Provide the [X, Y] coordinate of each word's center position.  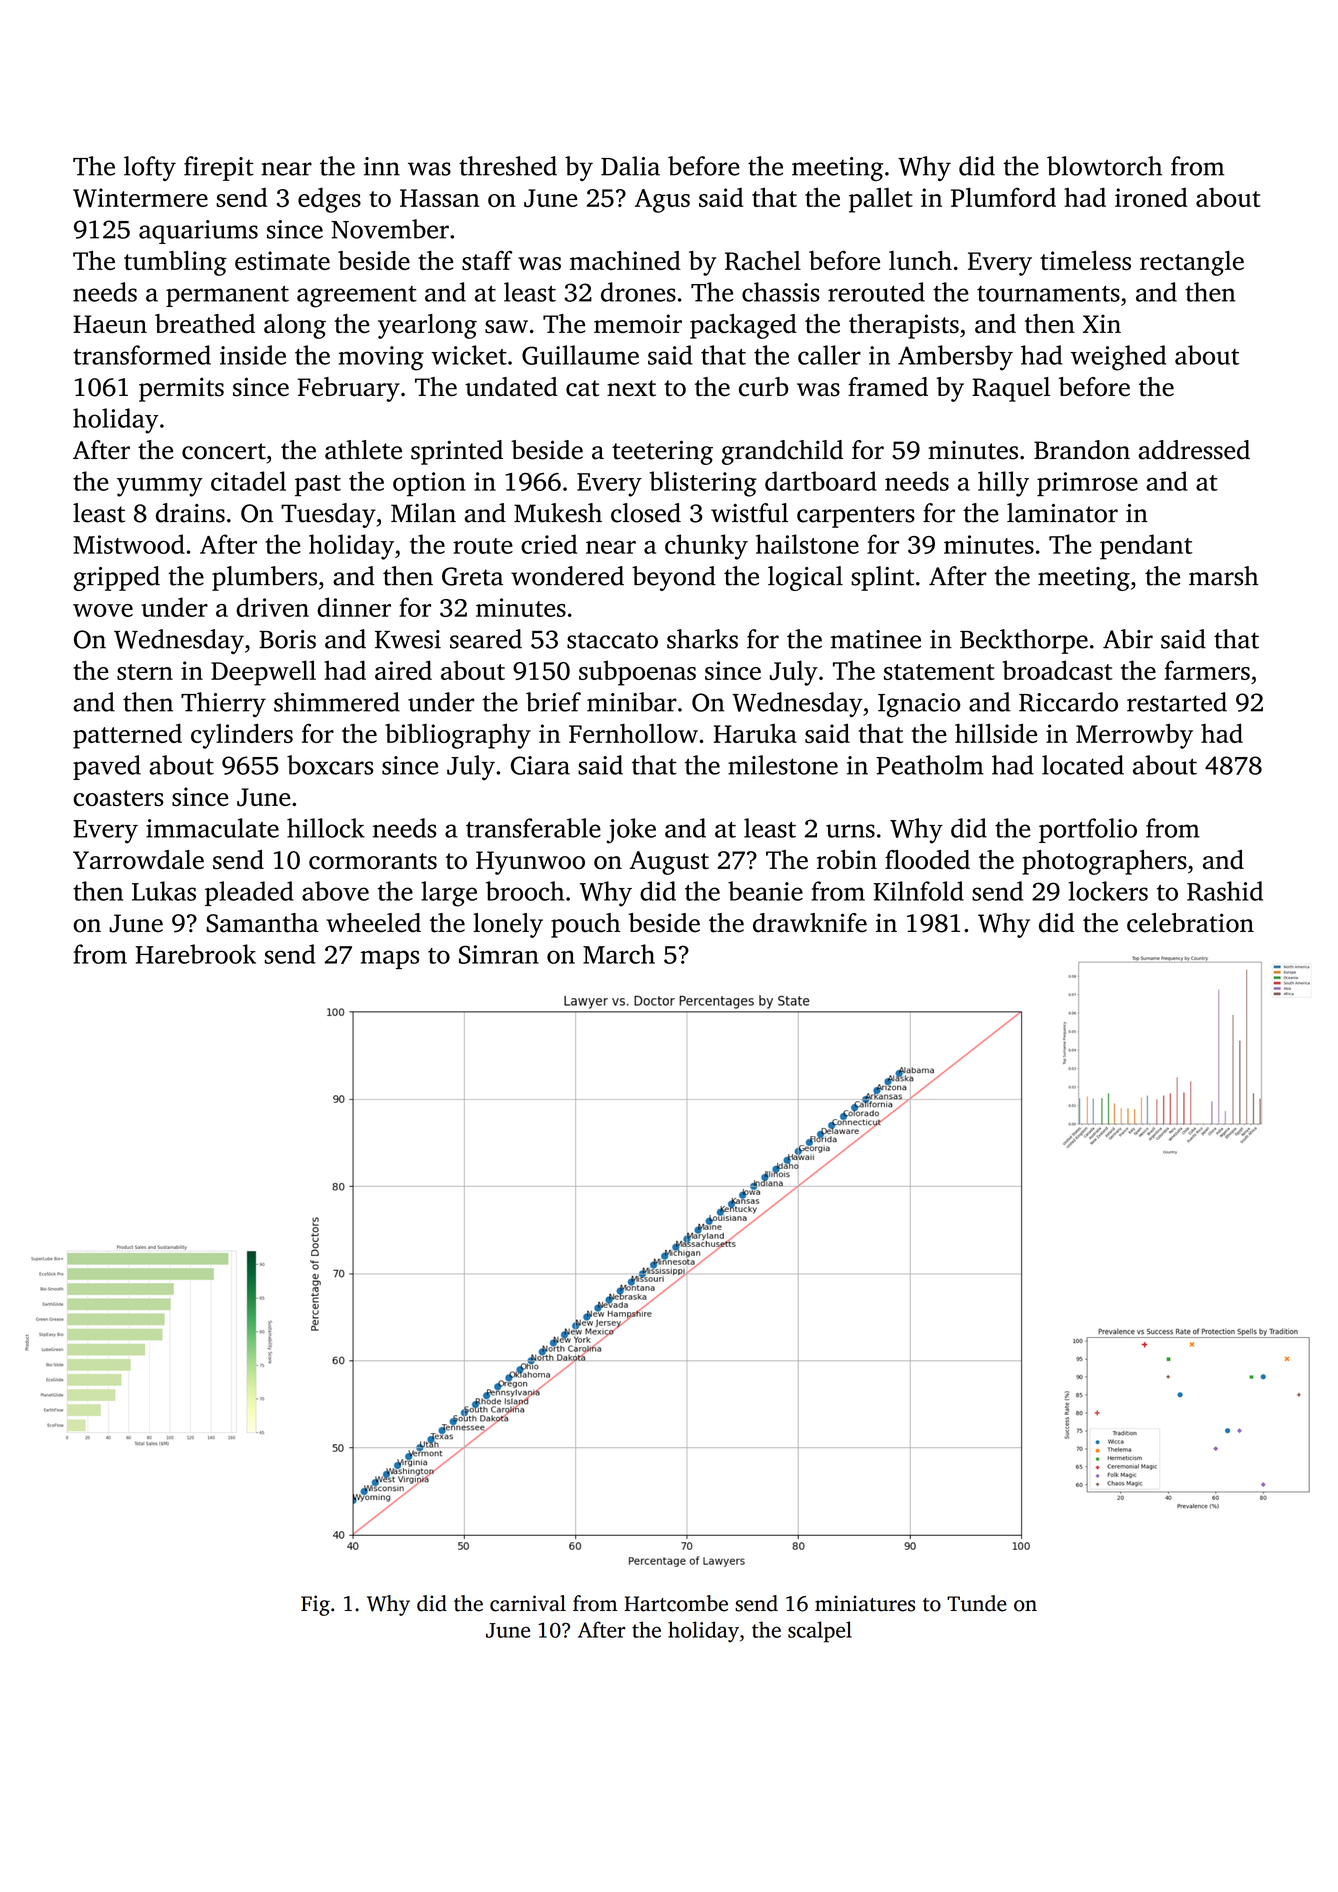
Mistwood [129, 544]
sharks [702, 639]
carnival [528, 1603]
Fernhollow [633, 733]
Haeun [110, 324]
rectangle [1192, 263]
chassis [781, 292]
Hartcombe [676, 1603]
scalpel [820, 1632]
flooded [927, 860]
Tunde [977, 1603]
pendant [1146, 547]
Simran [499, 954]
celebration [1190, 923]
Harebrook [196, 954]
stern [145, 672]
